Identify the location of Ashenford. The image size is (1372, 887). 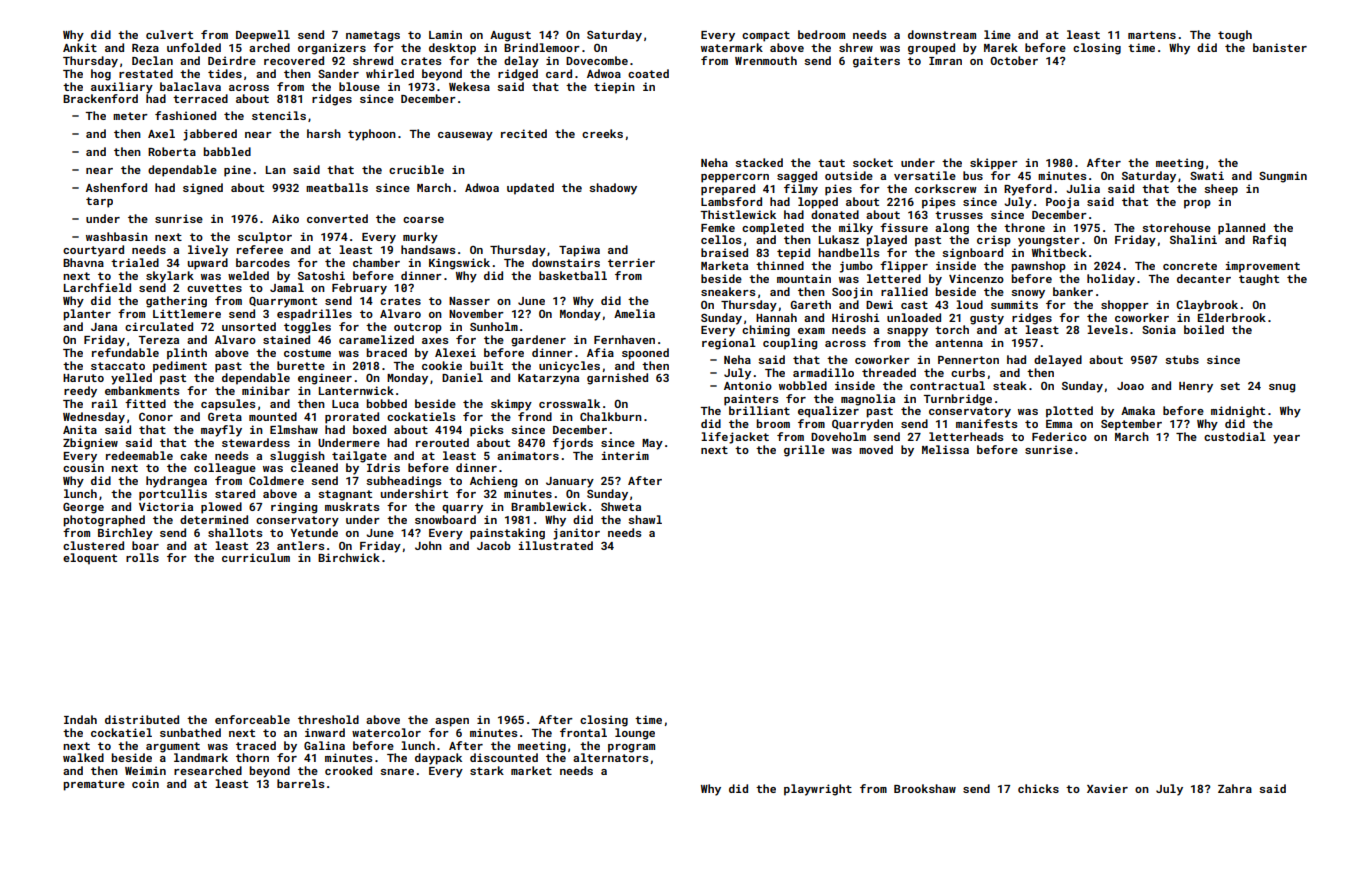
(116, 187).
